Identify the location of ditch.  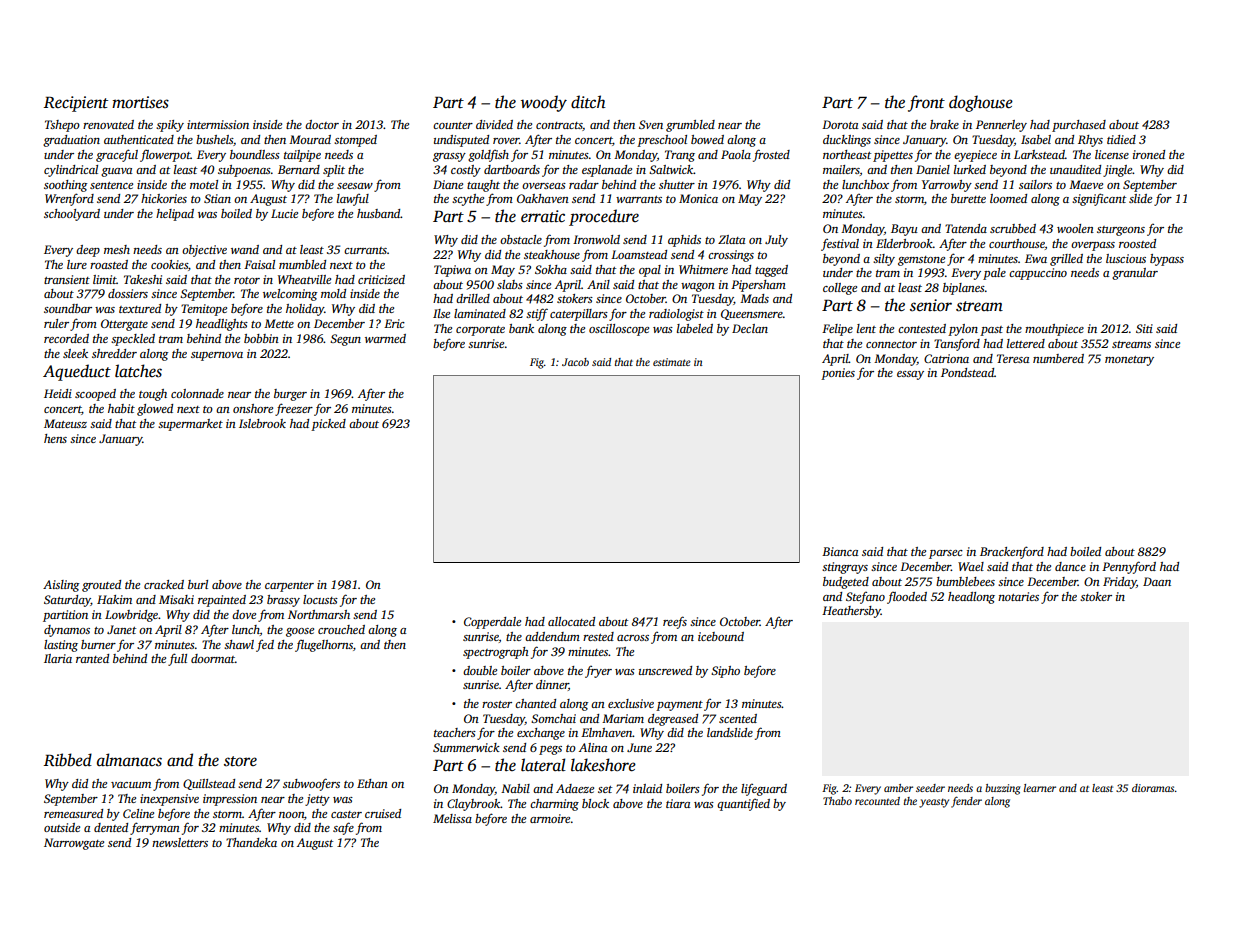
(588, 102).
